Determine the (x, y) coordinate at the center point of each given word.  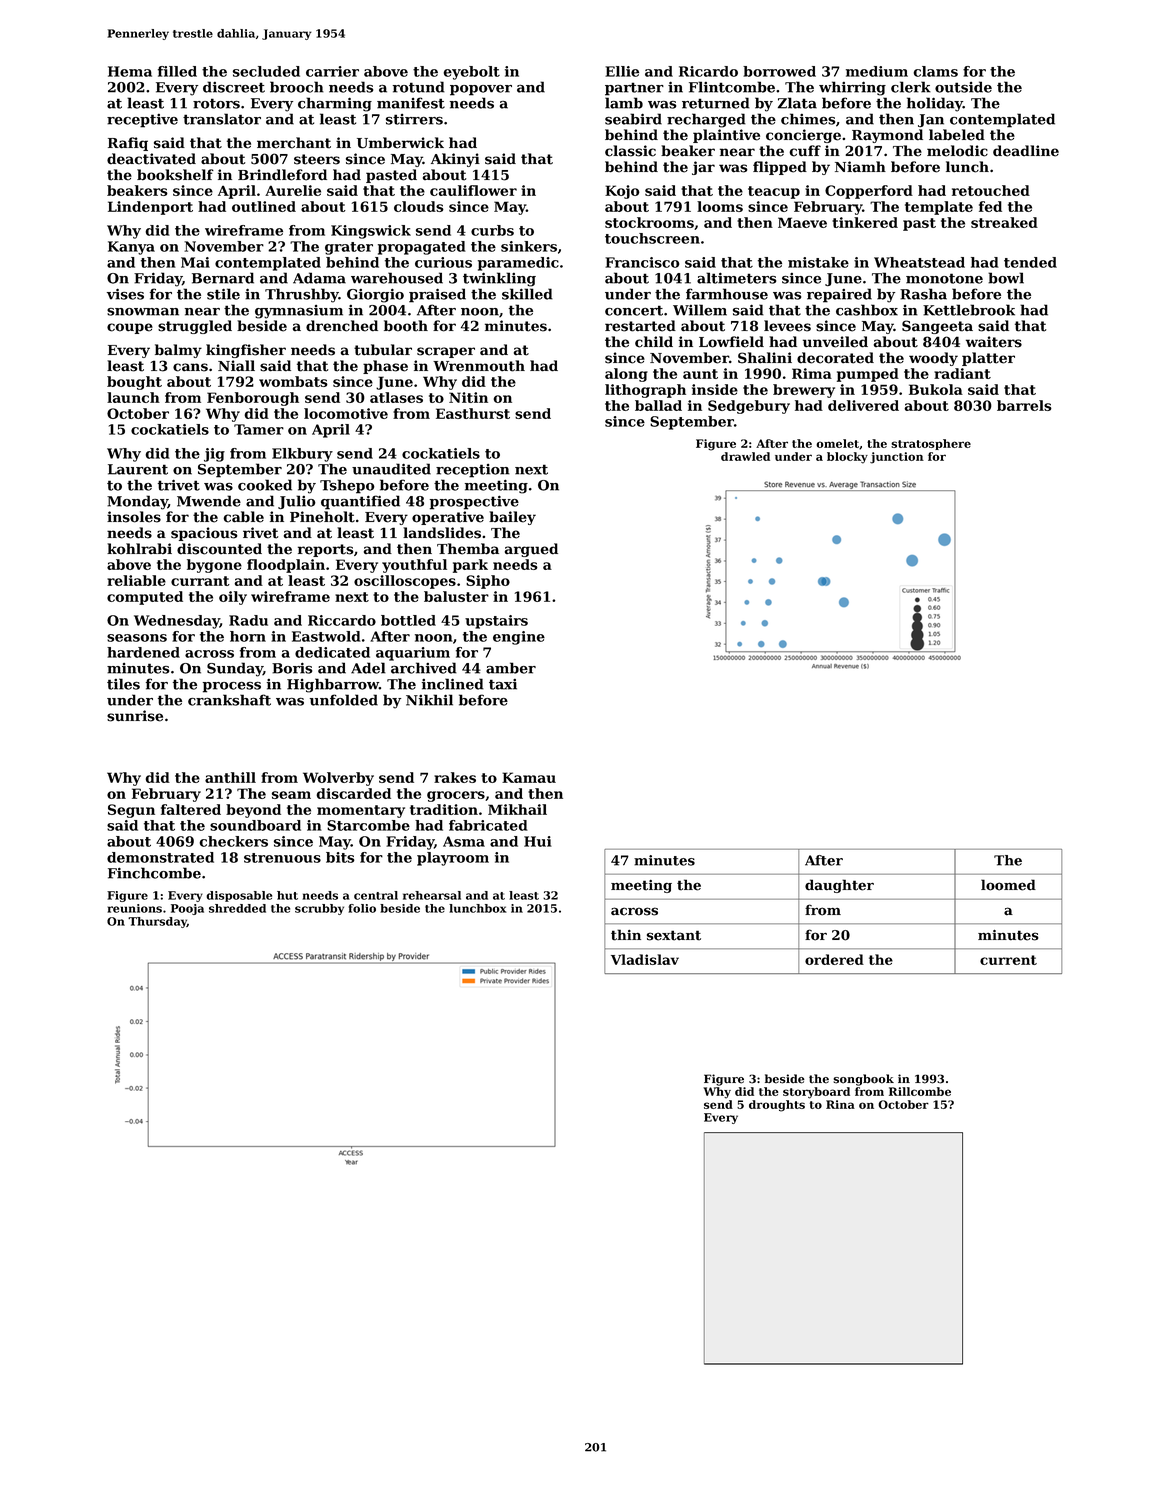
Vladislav (645, 959)
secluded (266, 71)
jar (703, 168)
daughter (839, 886)
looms (720, 206)
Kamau (529, 777)
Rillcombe (920, 1091)
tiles (123, 684)
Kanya (131, 248)
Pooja (187, 909)
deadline (1026, 151)
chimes (808, 119)
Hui (538, 841)
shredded (237, 908)
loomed (1008, 885)
